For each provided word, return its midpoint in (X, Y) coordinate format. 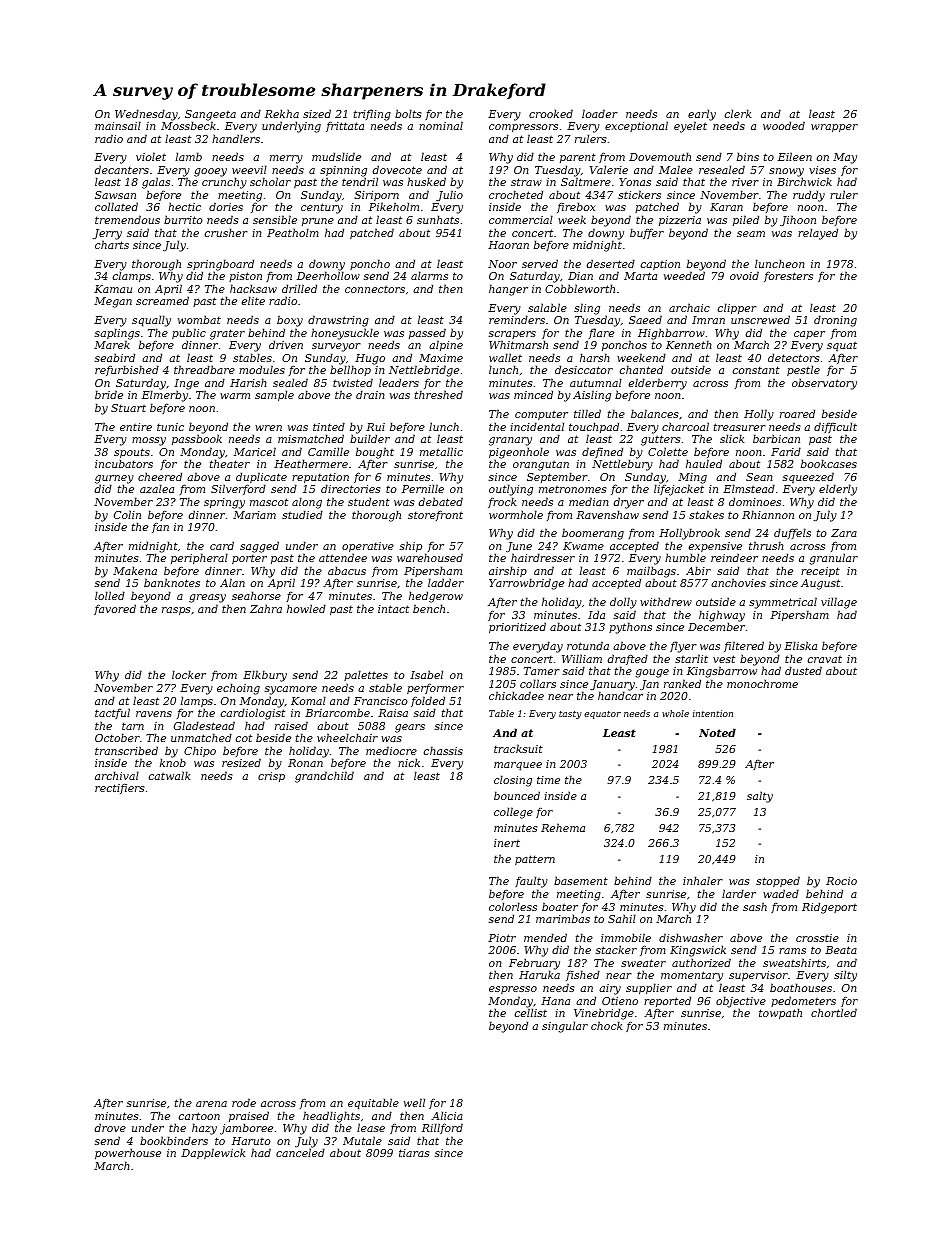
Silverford (238, 490)
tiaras (414, 1153)
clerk (738, 113)
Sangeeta (210, 115)
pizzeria (680, 221)
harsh (595, 357)
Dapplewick (213, 1153)
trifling (372, 115)
